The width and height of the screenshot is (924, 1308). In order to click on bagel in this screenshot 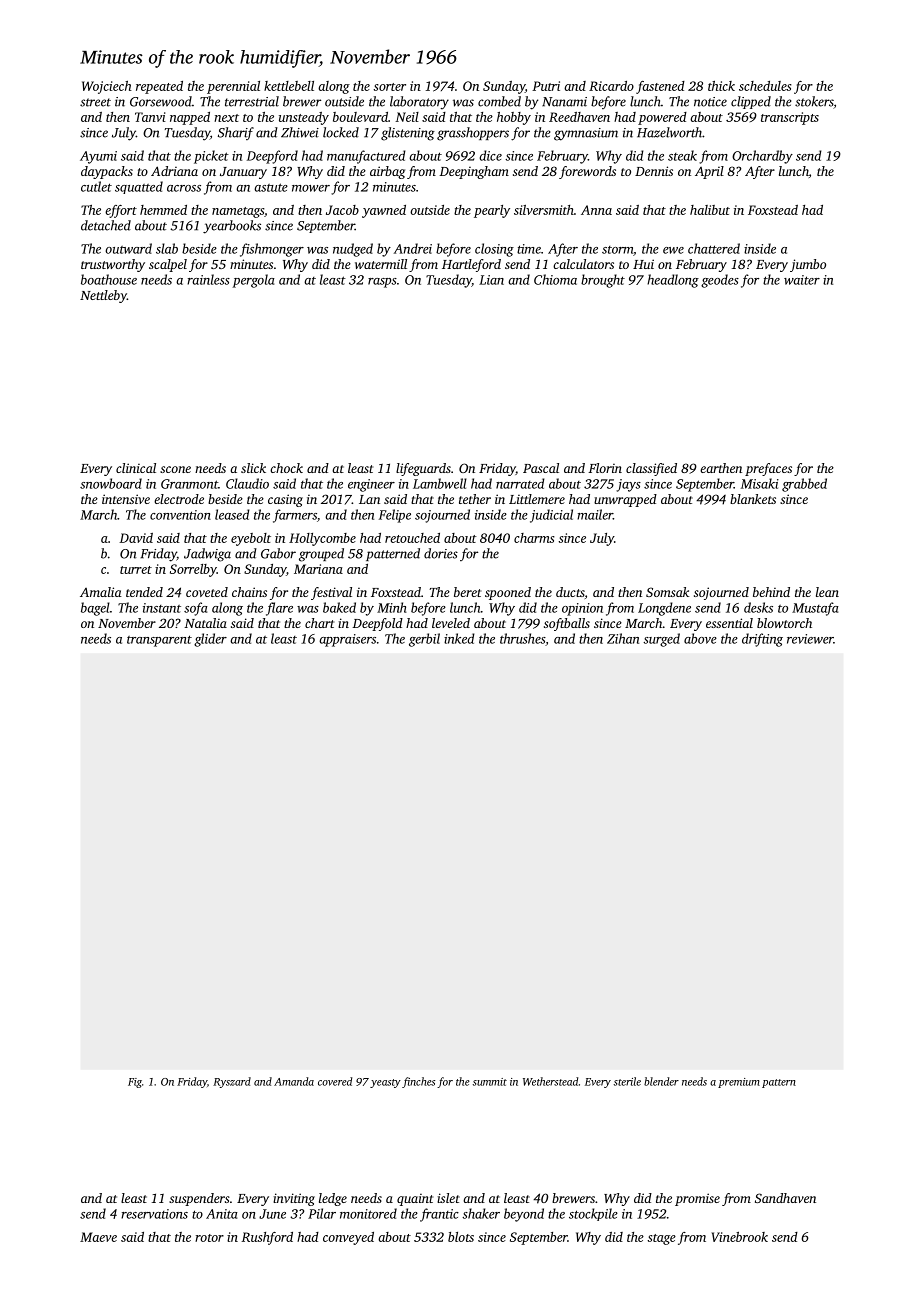, I will do `click(95, 609)`.
